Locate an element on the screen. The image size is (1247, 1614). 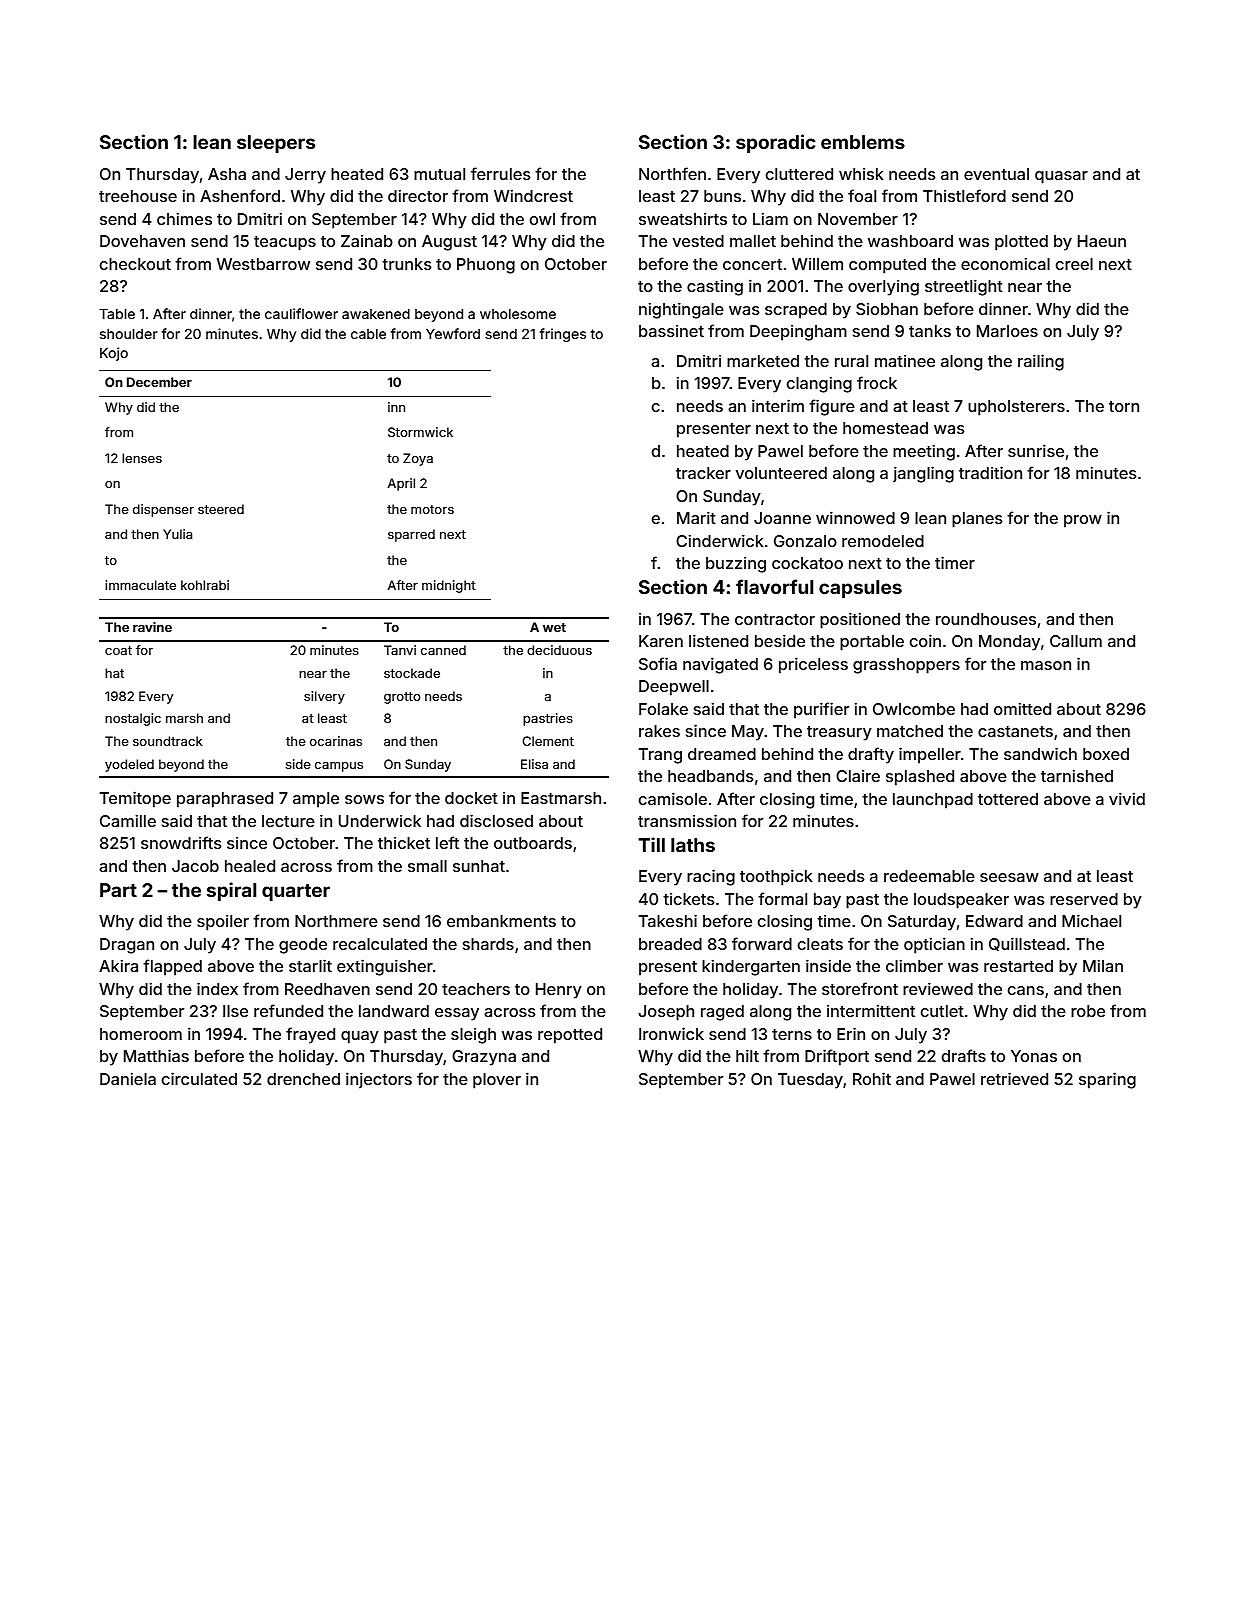
fringes is located at coordinates (563, 335).
